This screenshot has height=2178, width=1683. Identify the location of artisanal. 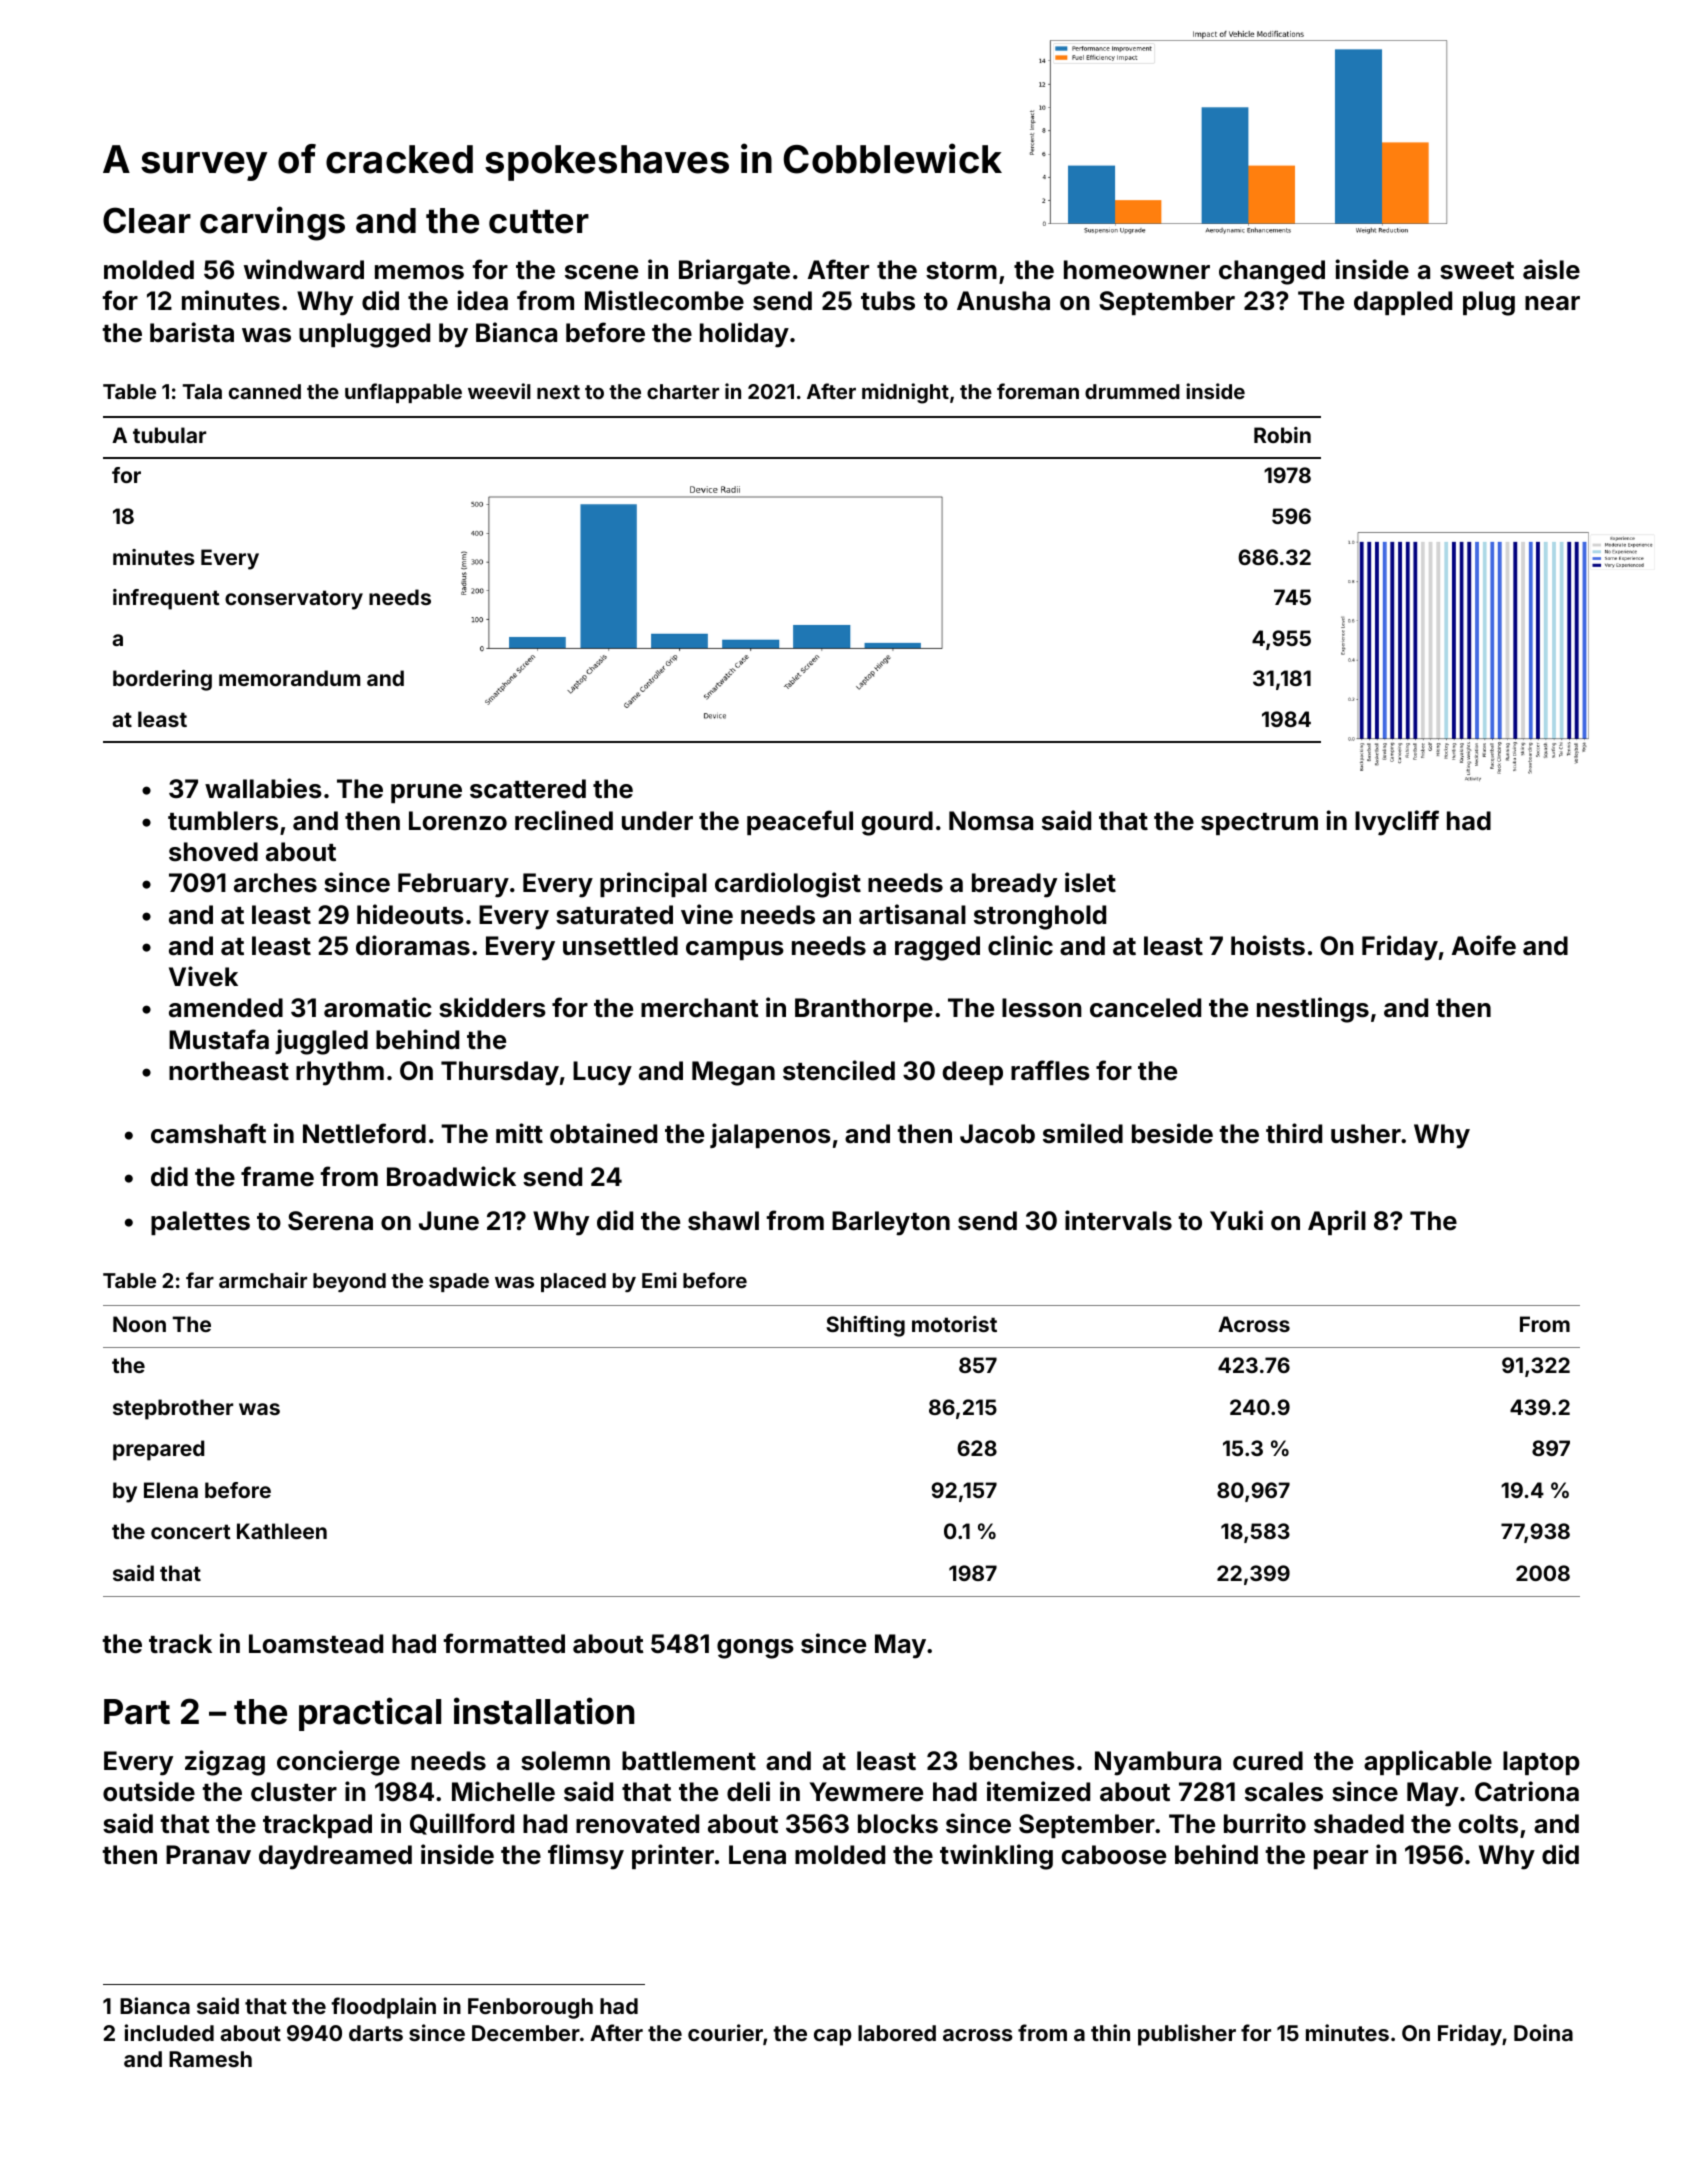
(912, 914).
